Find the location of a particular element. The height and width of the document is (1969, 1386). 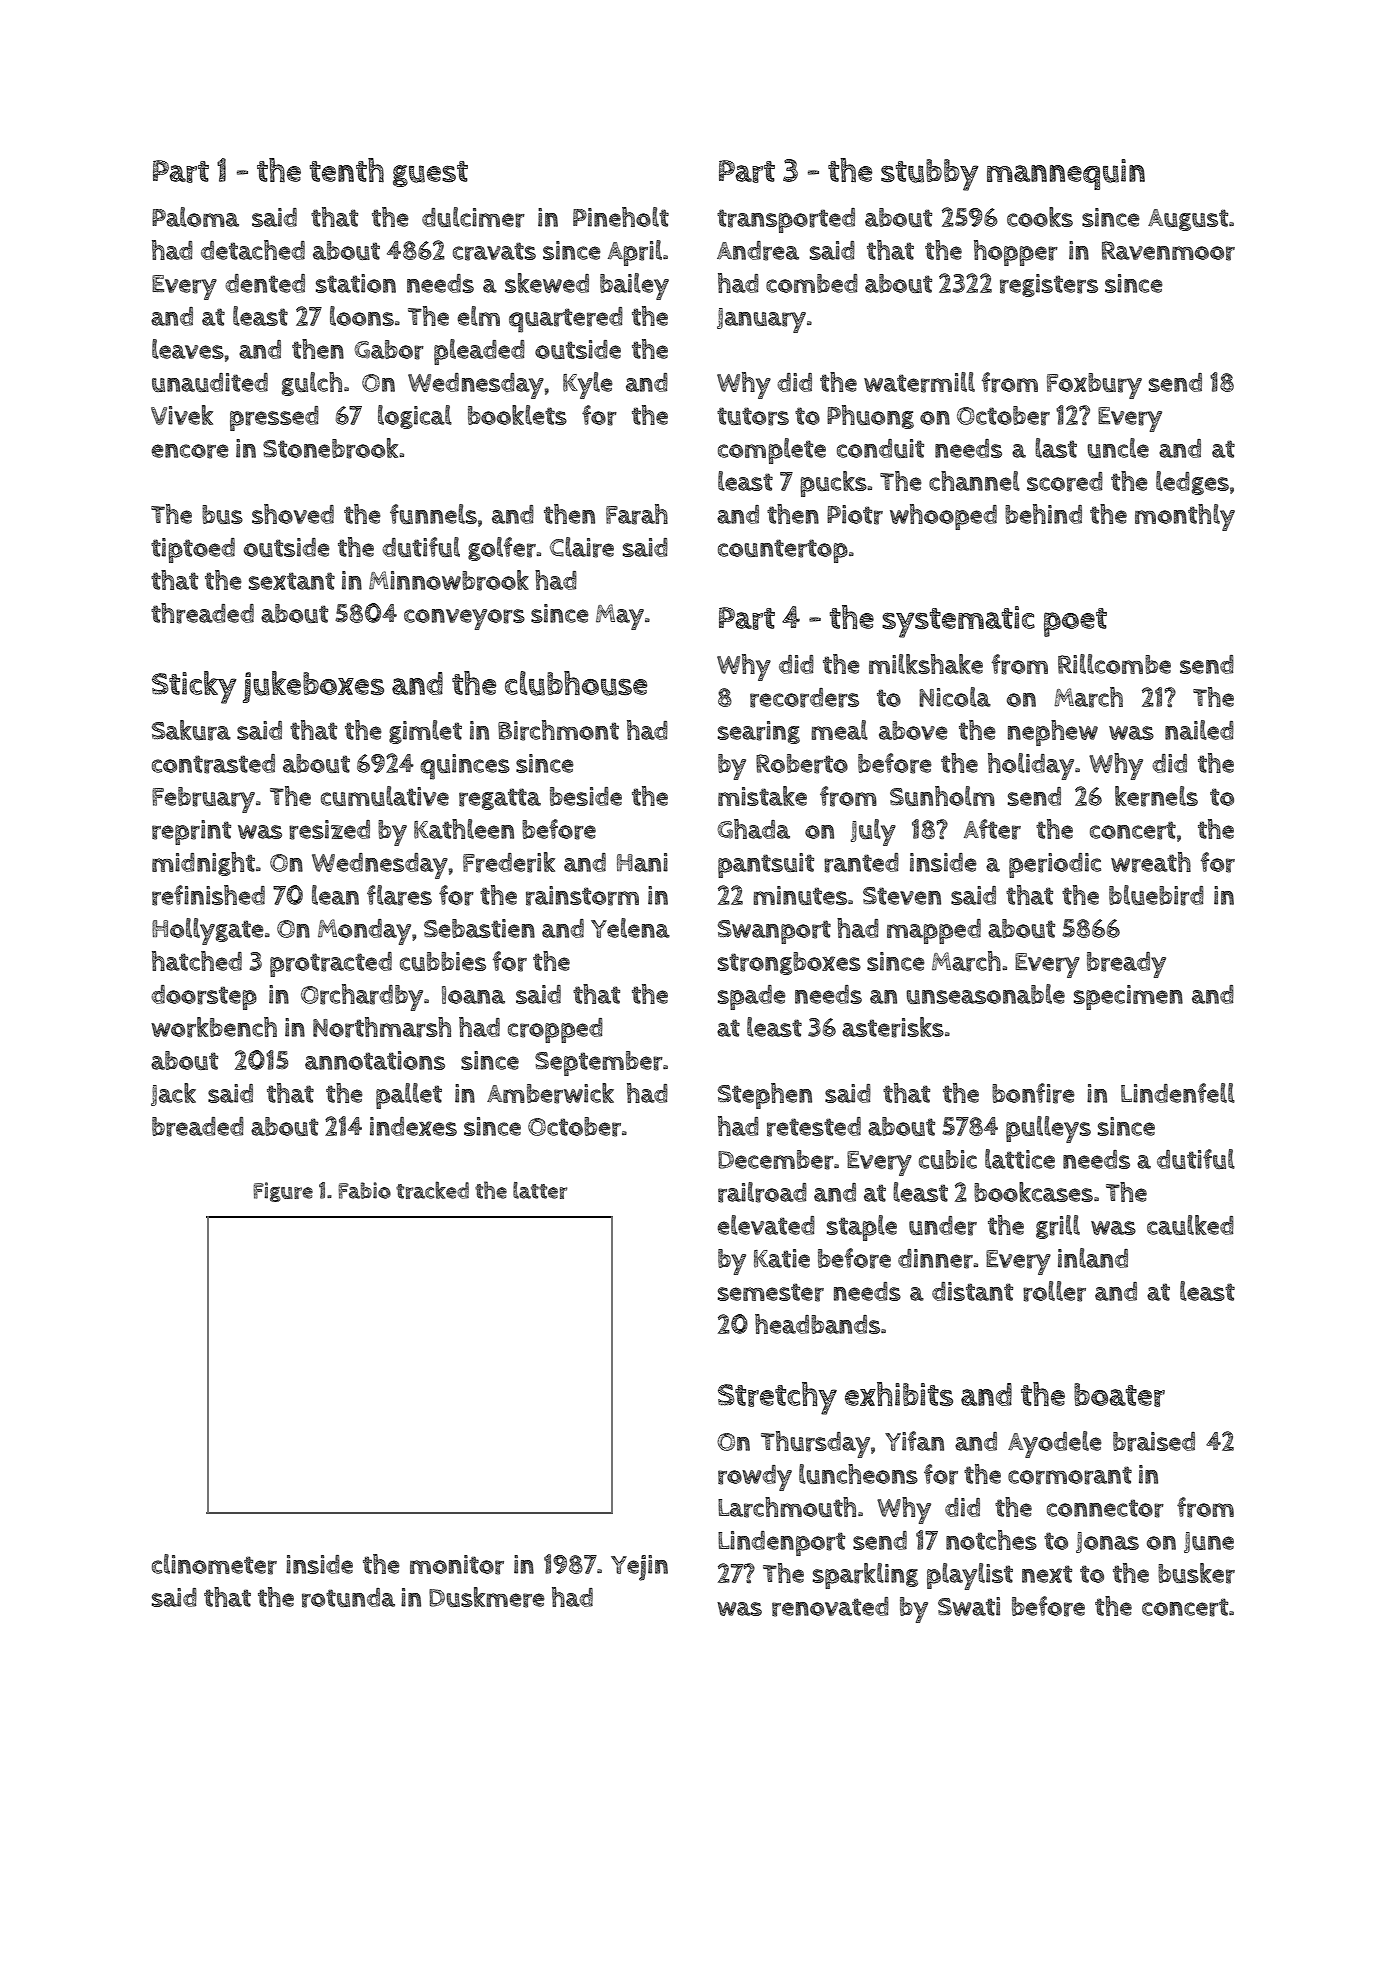

contrasted is located at coordinates (213, 764).
